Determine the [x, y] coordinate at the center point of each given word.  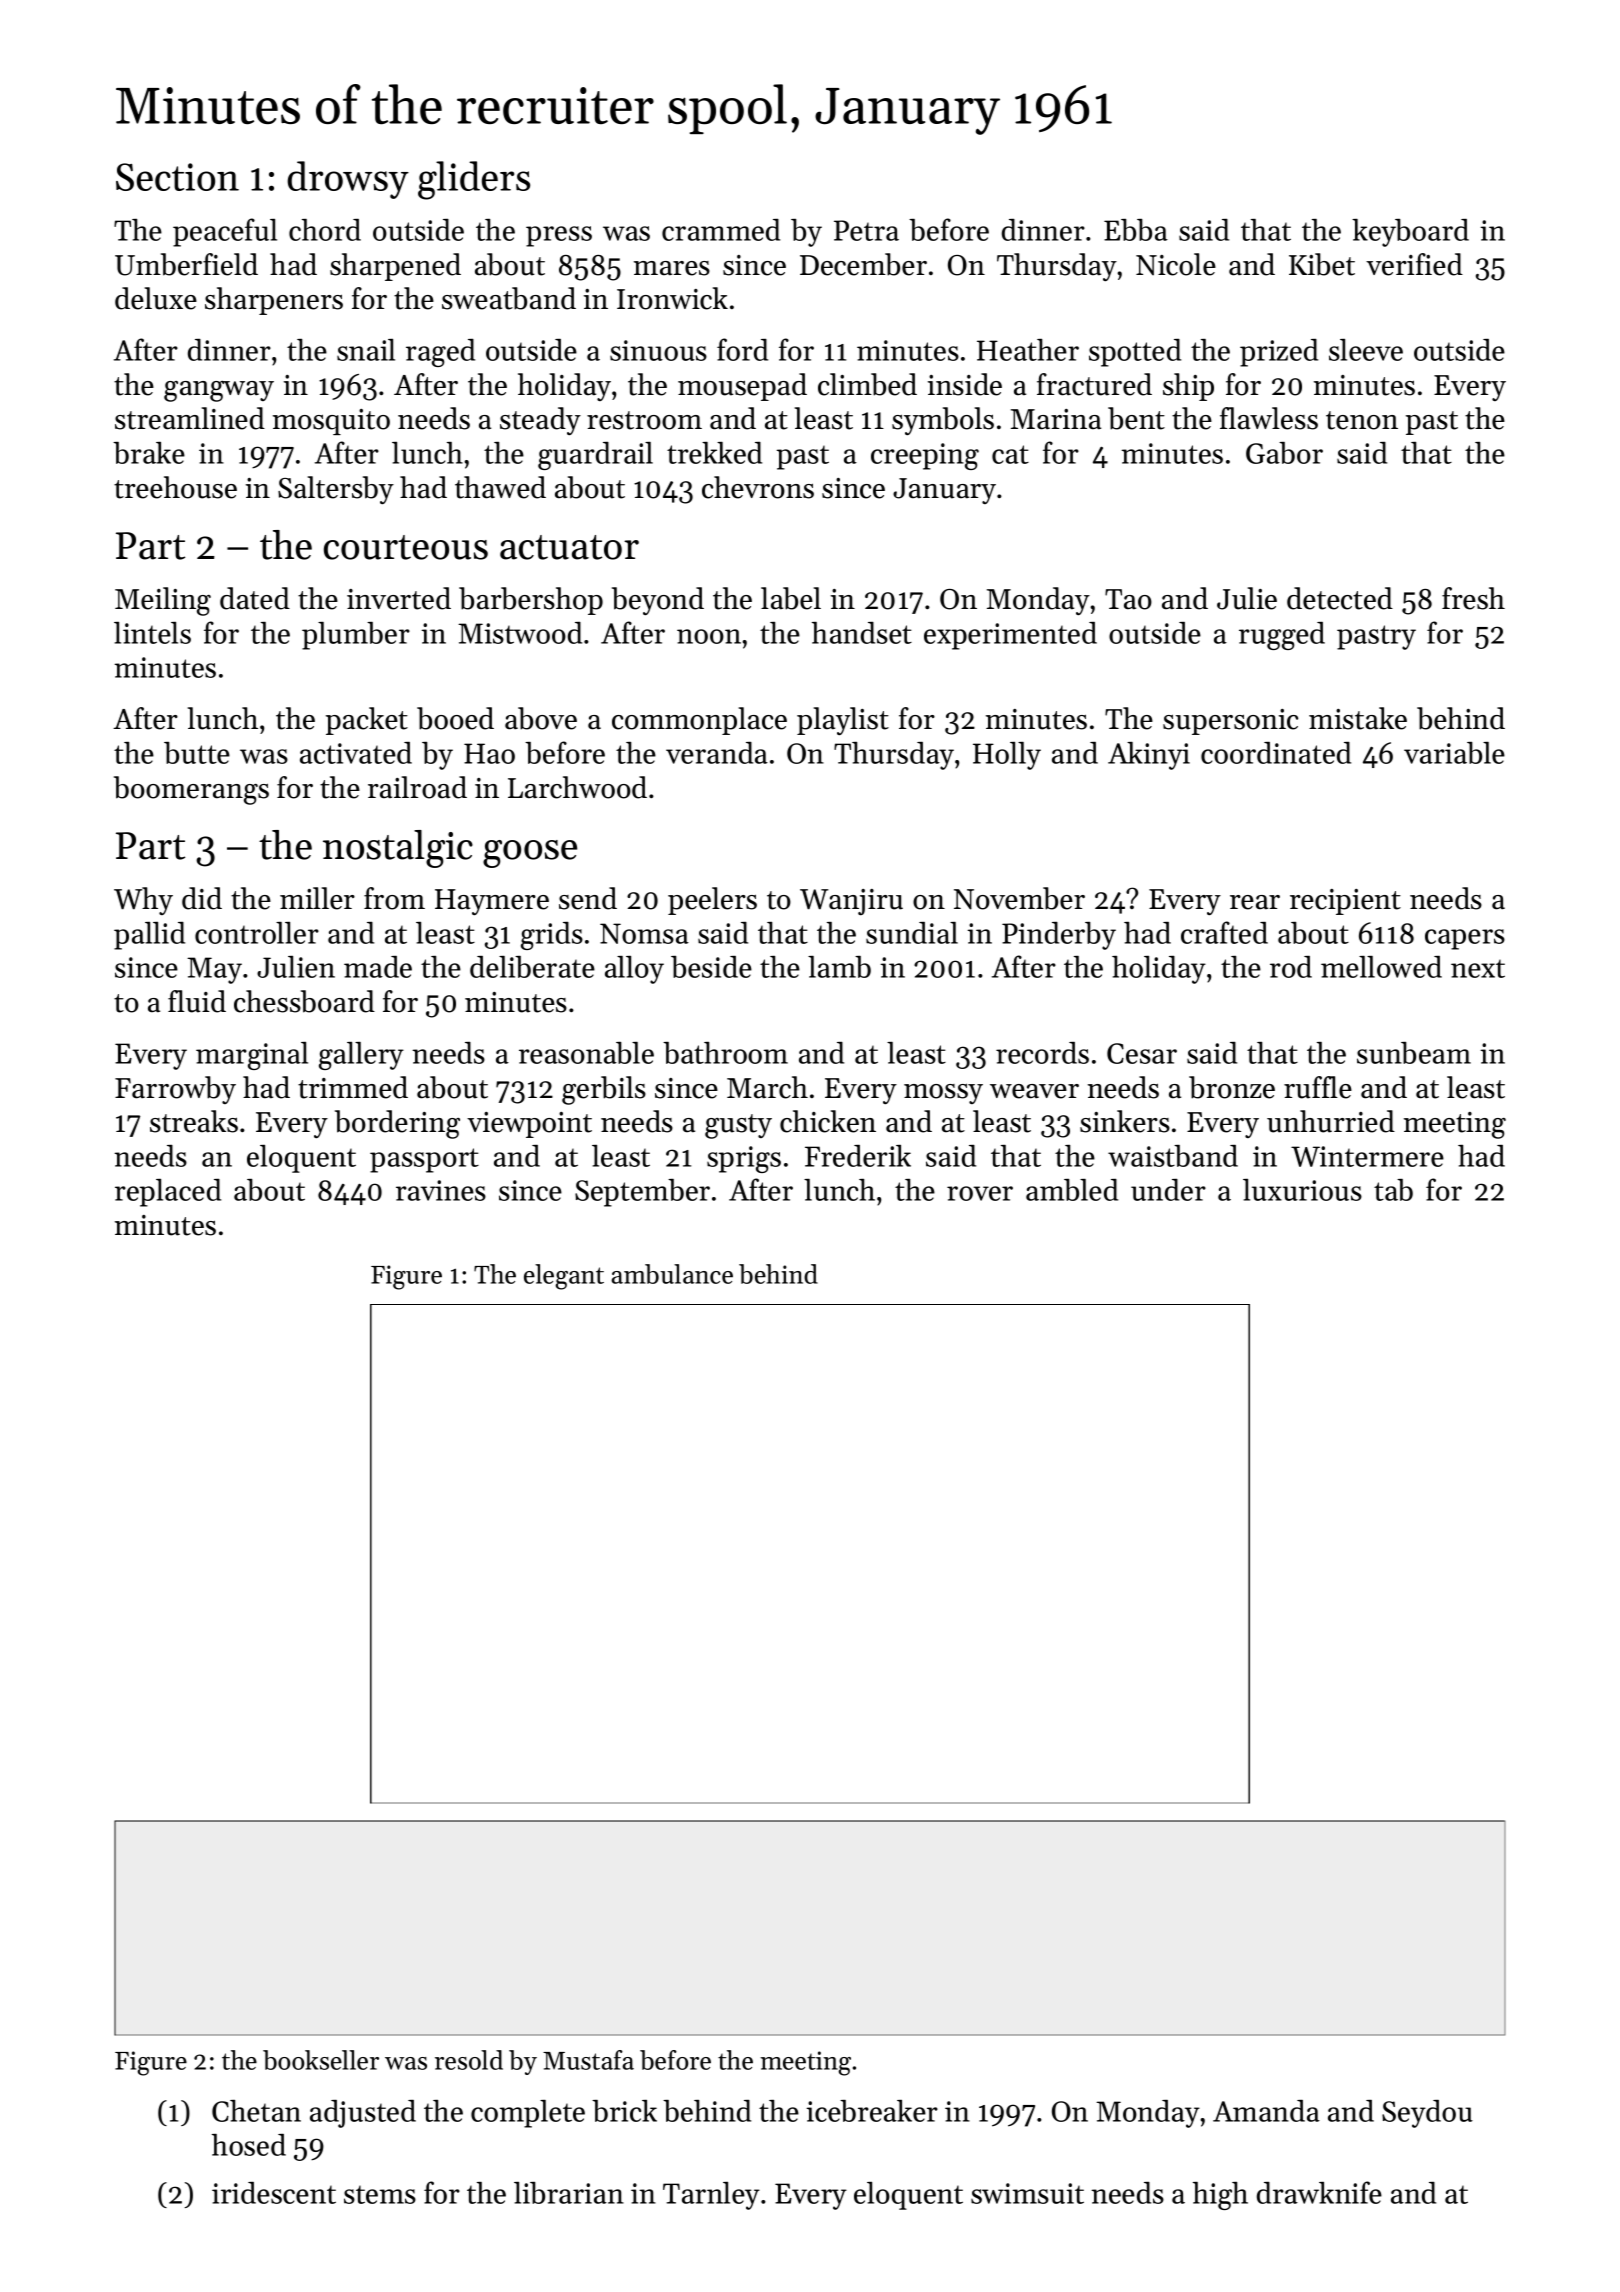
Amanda [1266, 2111]
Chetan [256, 2111]
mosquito [331, 422]
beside [711, 967]
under [1168, 1190]
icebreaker [872, 2111]
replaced [168, 1193]
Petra [866, 230]
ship [1188, 387]
